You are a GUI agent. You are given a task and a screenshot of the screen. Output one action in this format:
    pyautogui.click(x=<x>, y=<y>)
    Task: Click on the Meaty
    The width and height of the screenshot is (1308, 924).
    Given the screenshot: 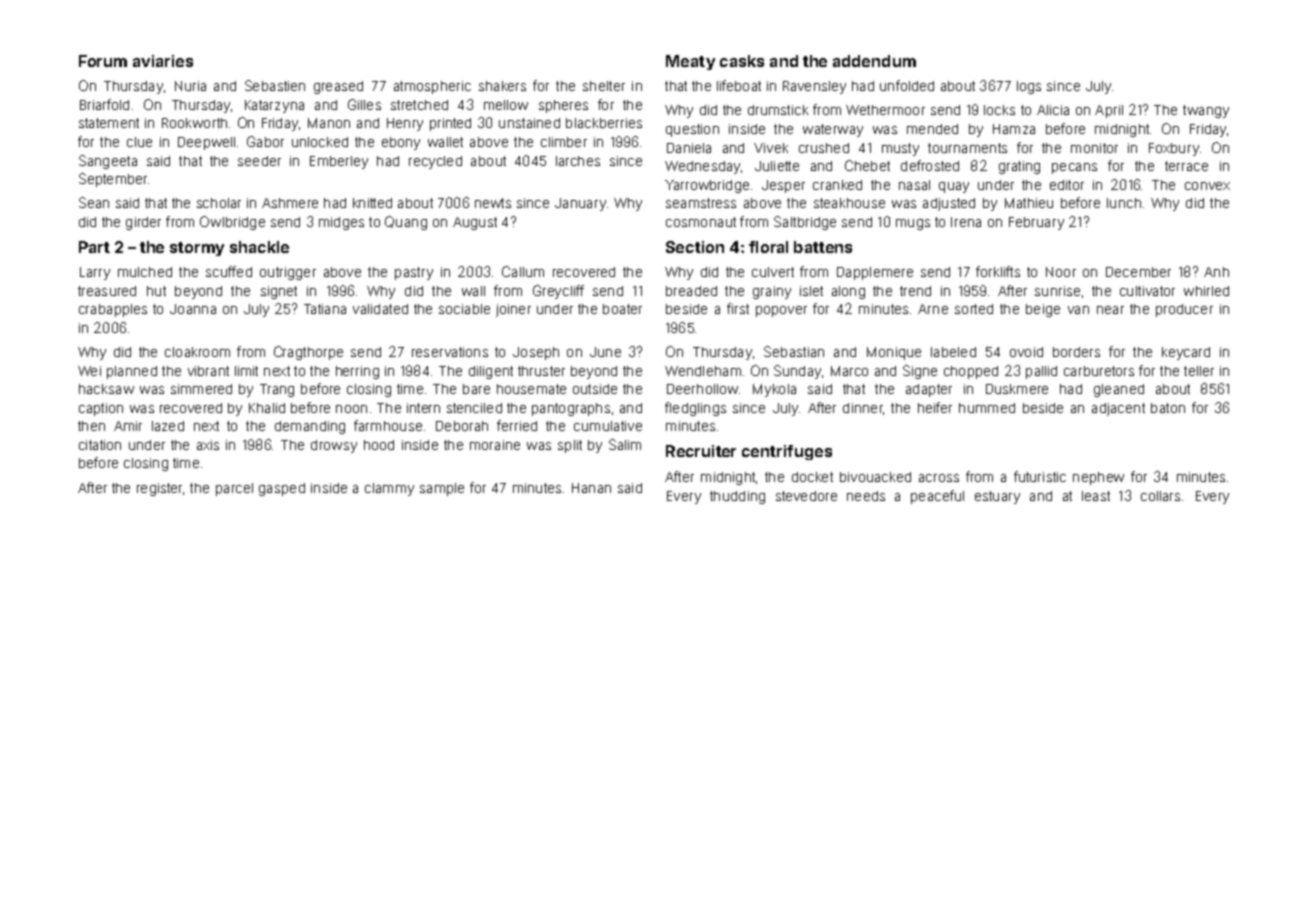 What is the action you would take?
    pyautogui.click(x=690, y=62)
